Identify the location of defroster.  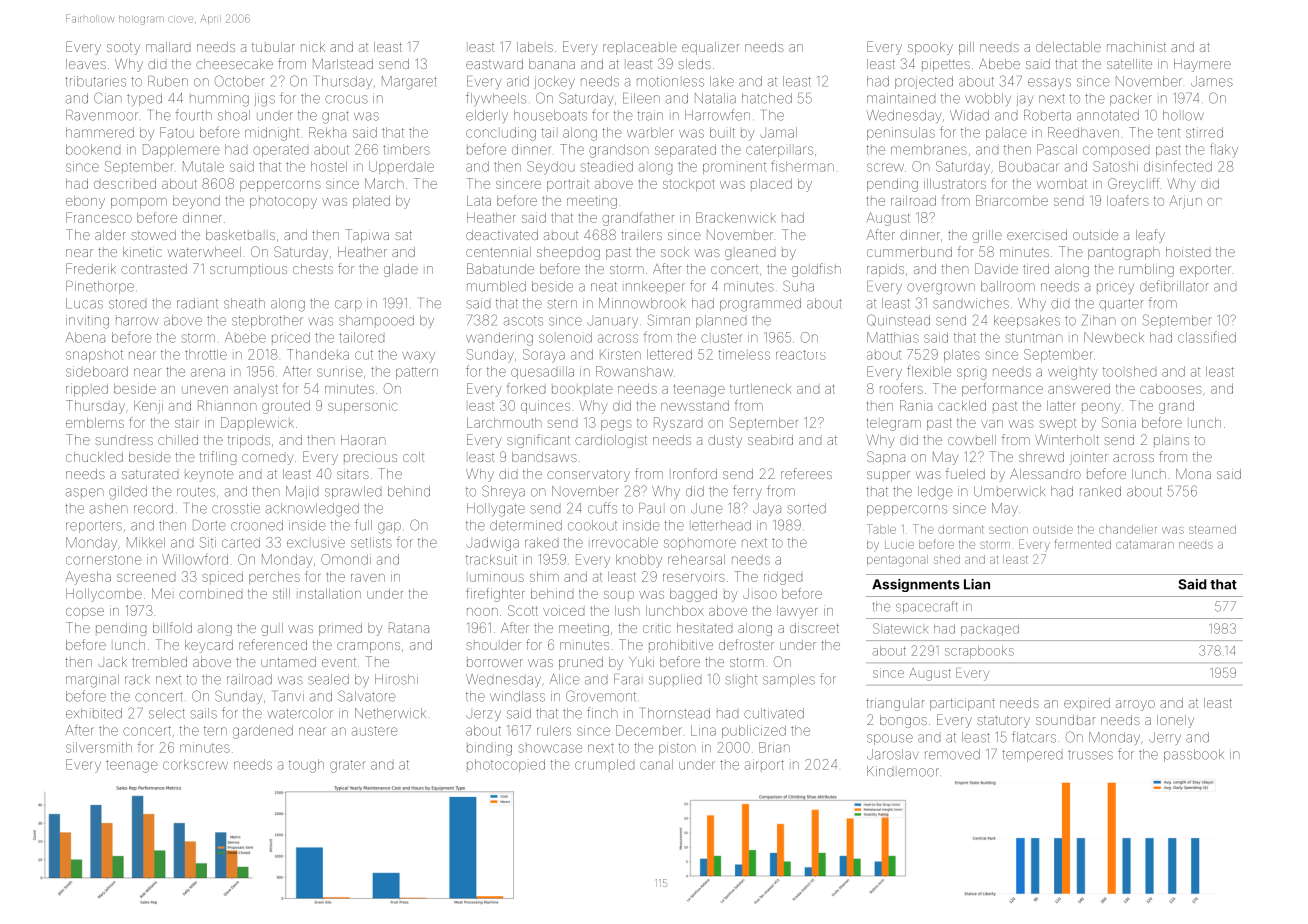
(746, 644).
